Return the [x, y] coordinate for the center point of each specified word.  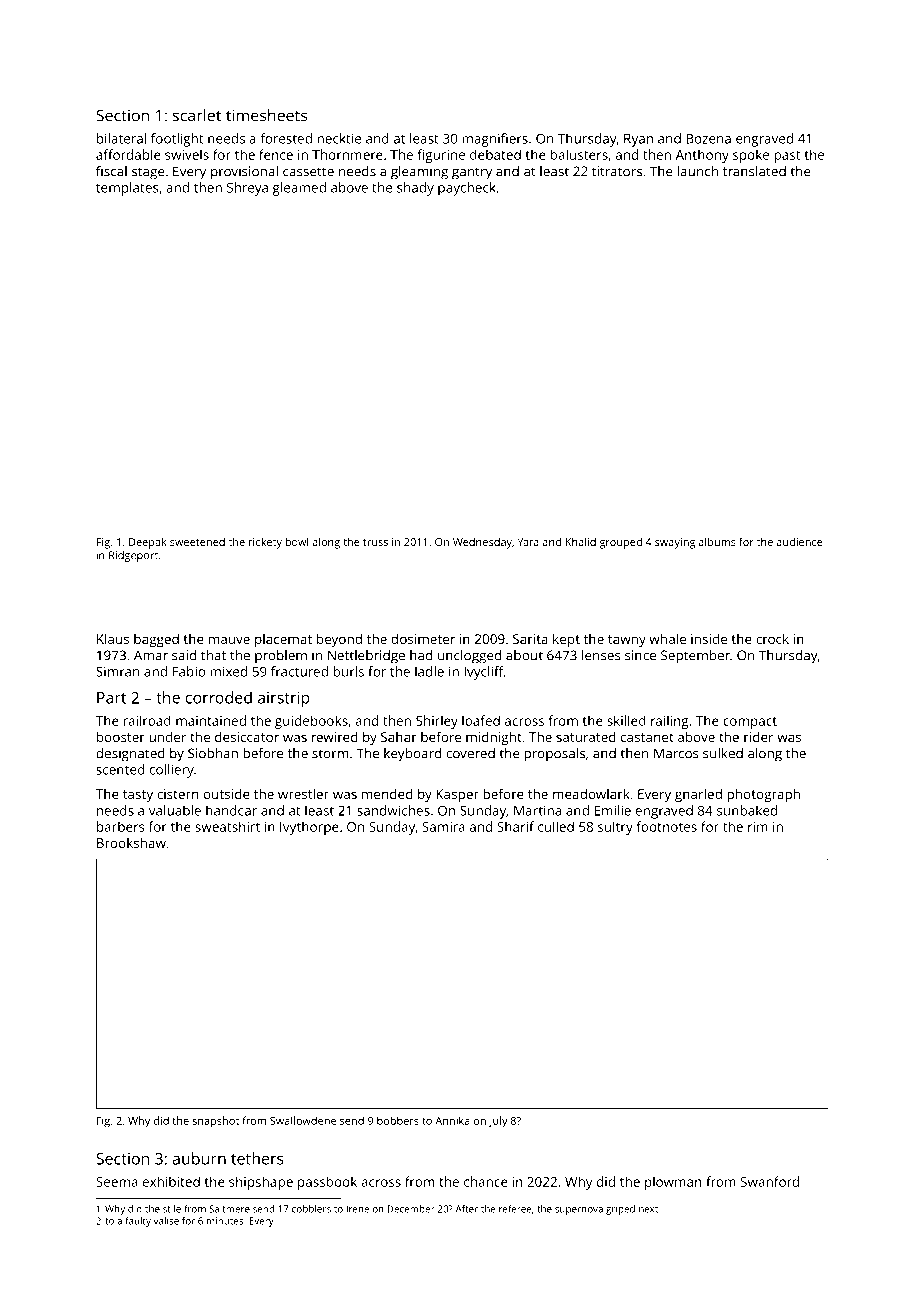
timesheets [266, 115]
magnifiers [495, 140]
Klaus [113, 638]
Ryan [638, 140]
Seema [117, 1182]
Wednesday [482, 543]
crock [772, 638]
